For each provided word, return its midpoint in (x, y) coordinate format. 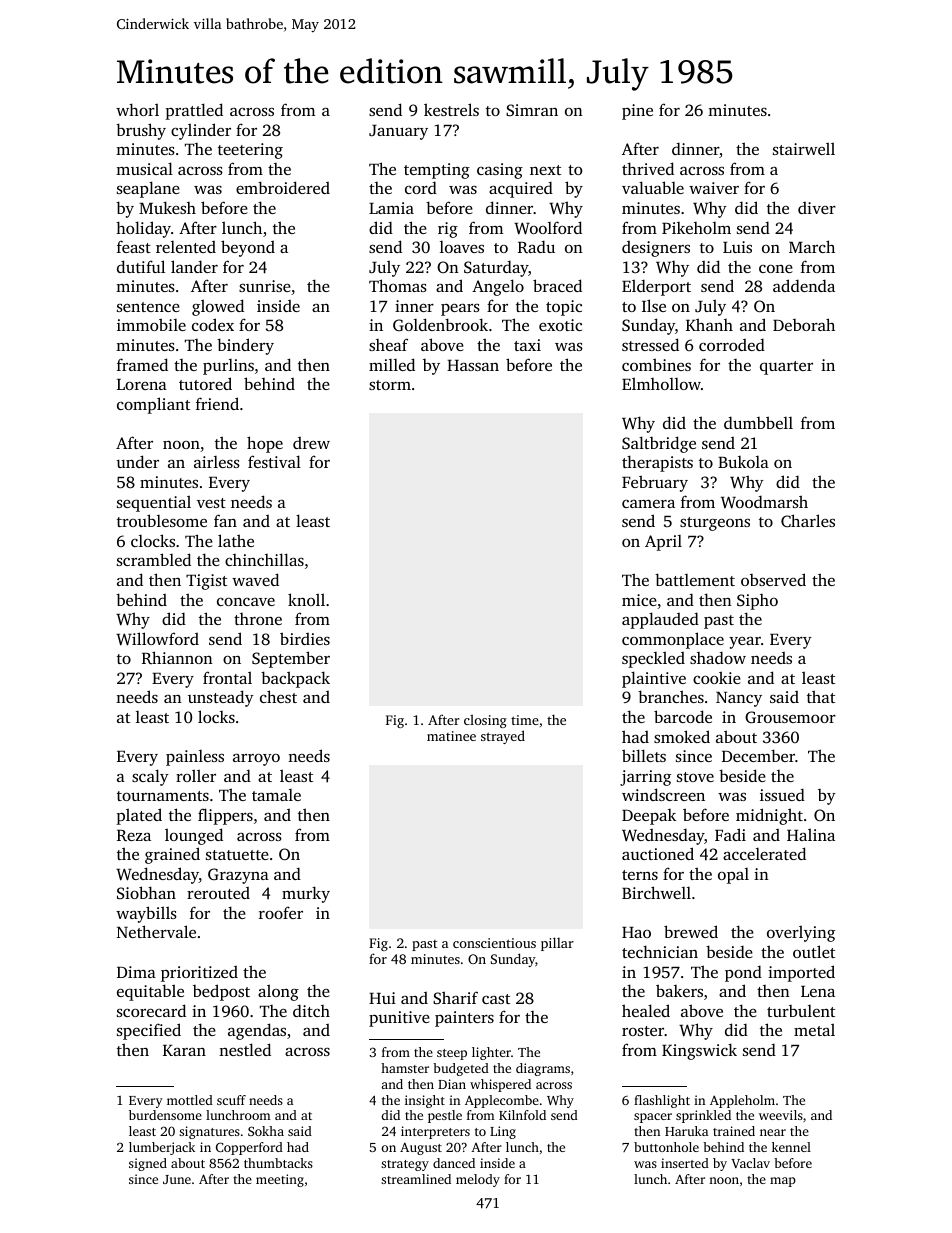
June (177, 1179)
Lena (818, 991)
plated (139, 816)
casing (500, 171)
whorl (137, 109)
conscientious (494, 943)
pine (637, 112)
